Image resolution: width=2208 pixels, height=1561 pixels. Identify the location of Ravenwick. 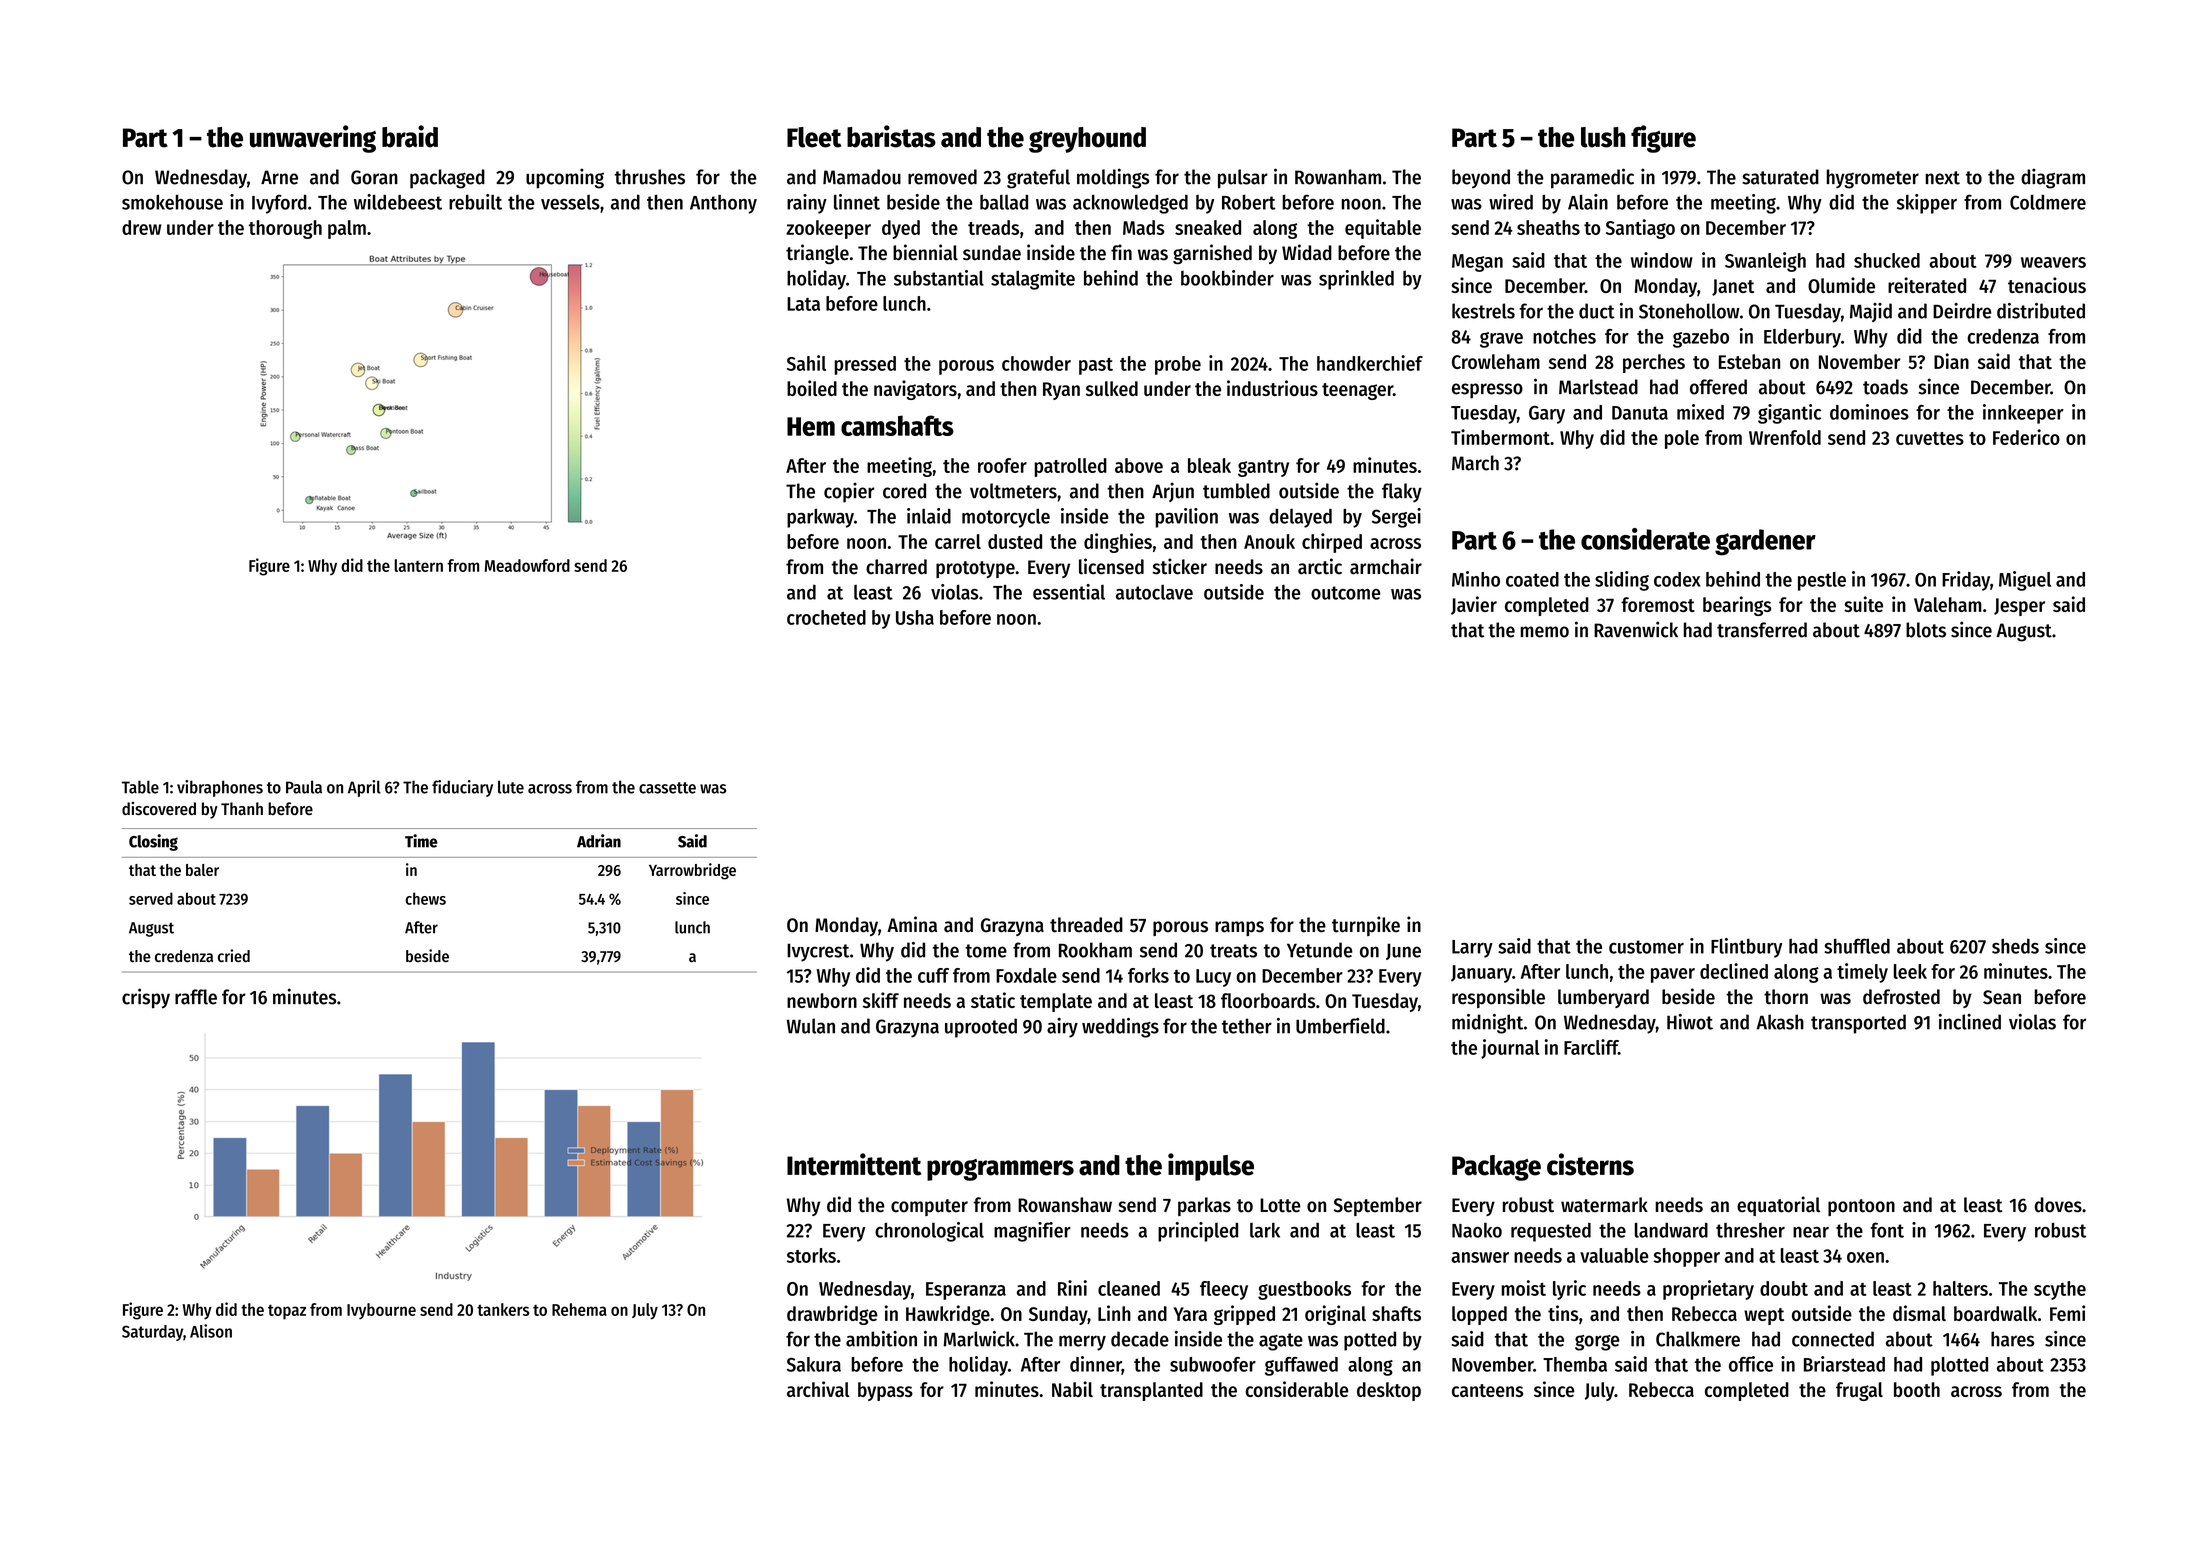
(1636, 629).
